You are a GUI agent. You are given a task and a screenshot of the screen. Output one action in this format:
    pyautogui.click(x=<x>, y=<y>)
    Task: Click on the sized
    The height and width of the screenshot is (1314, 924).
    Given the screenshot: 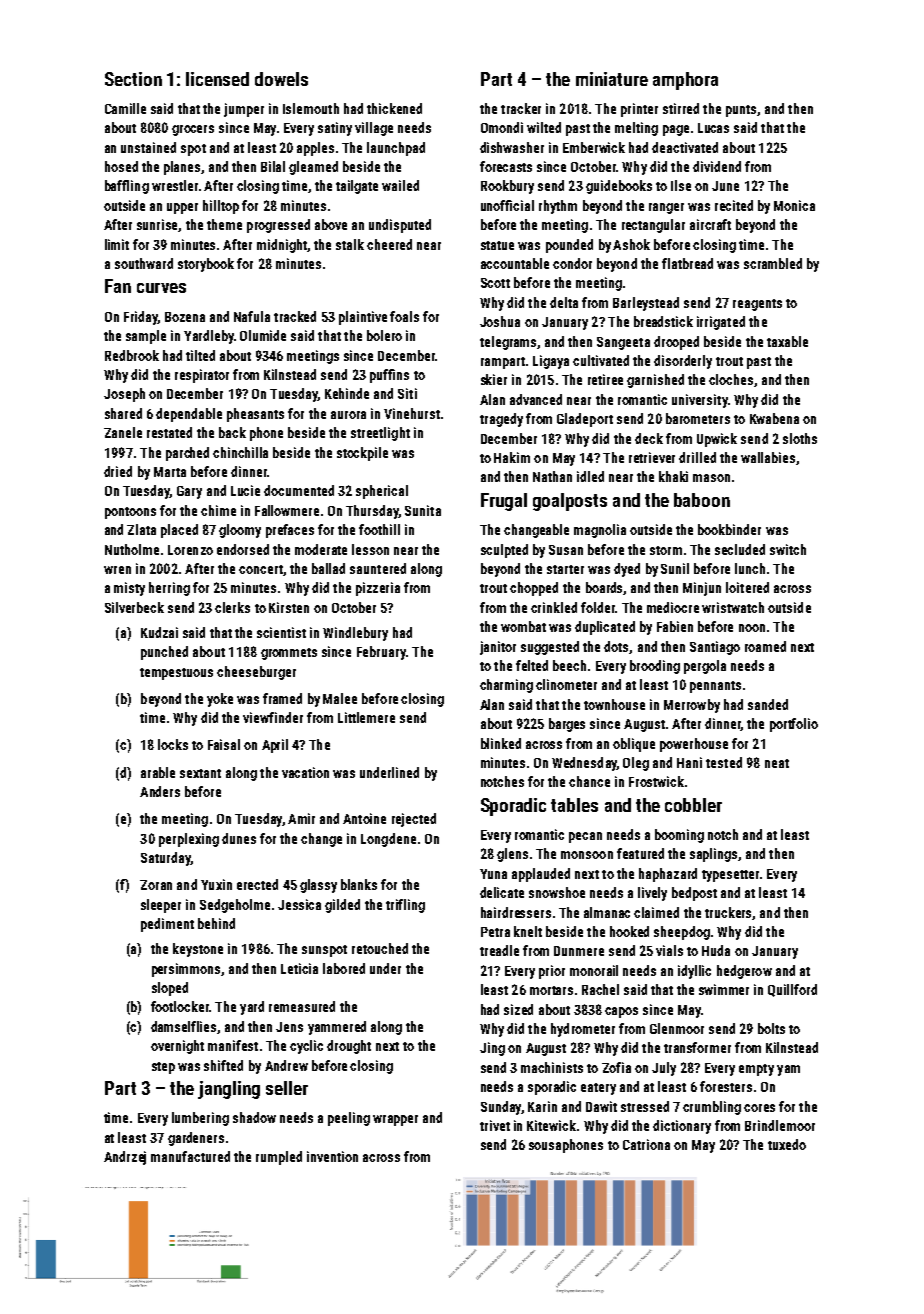 What is the action you would take?
    pyautogui.click(x=518, y=1009)
